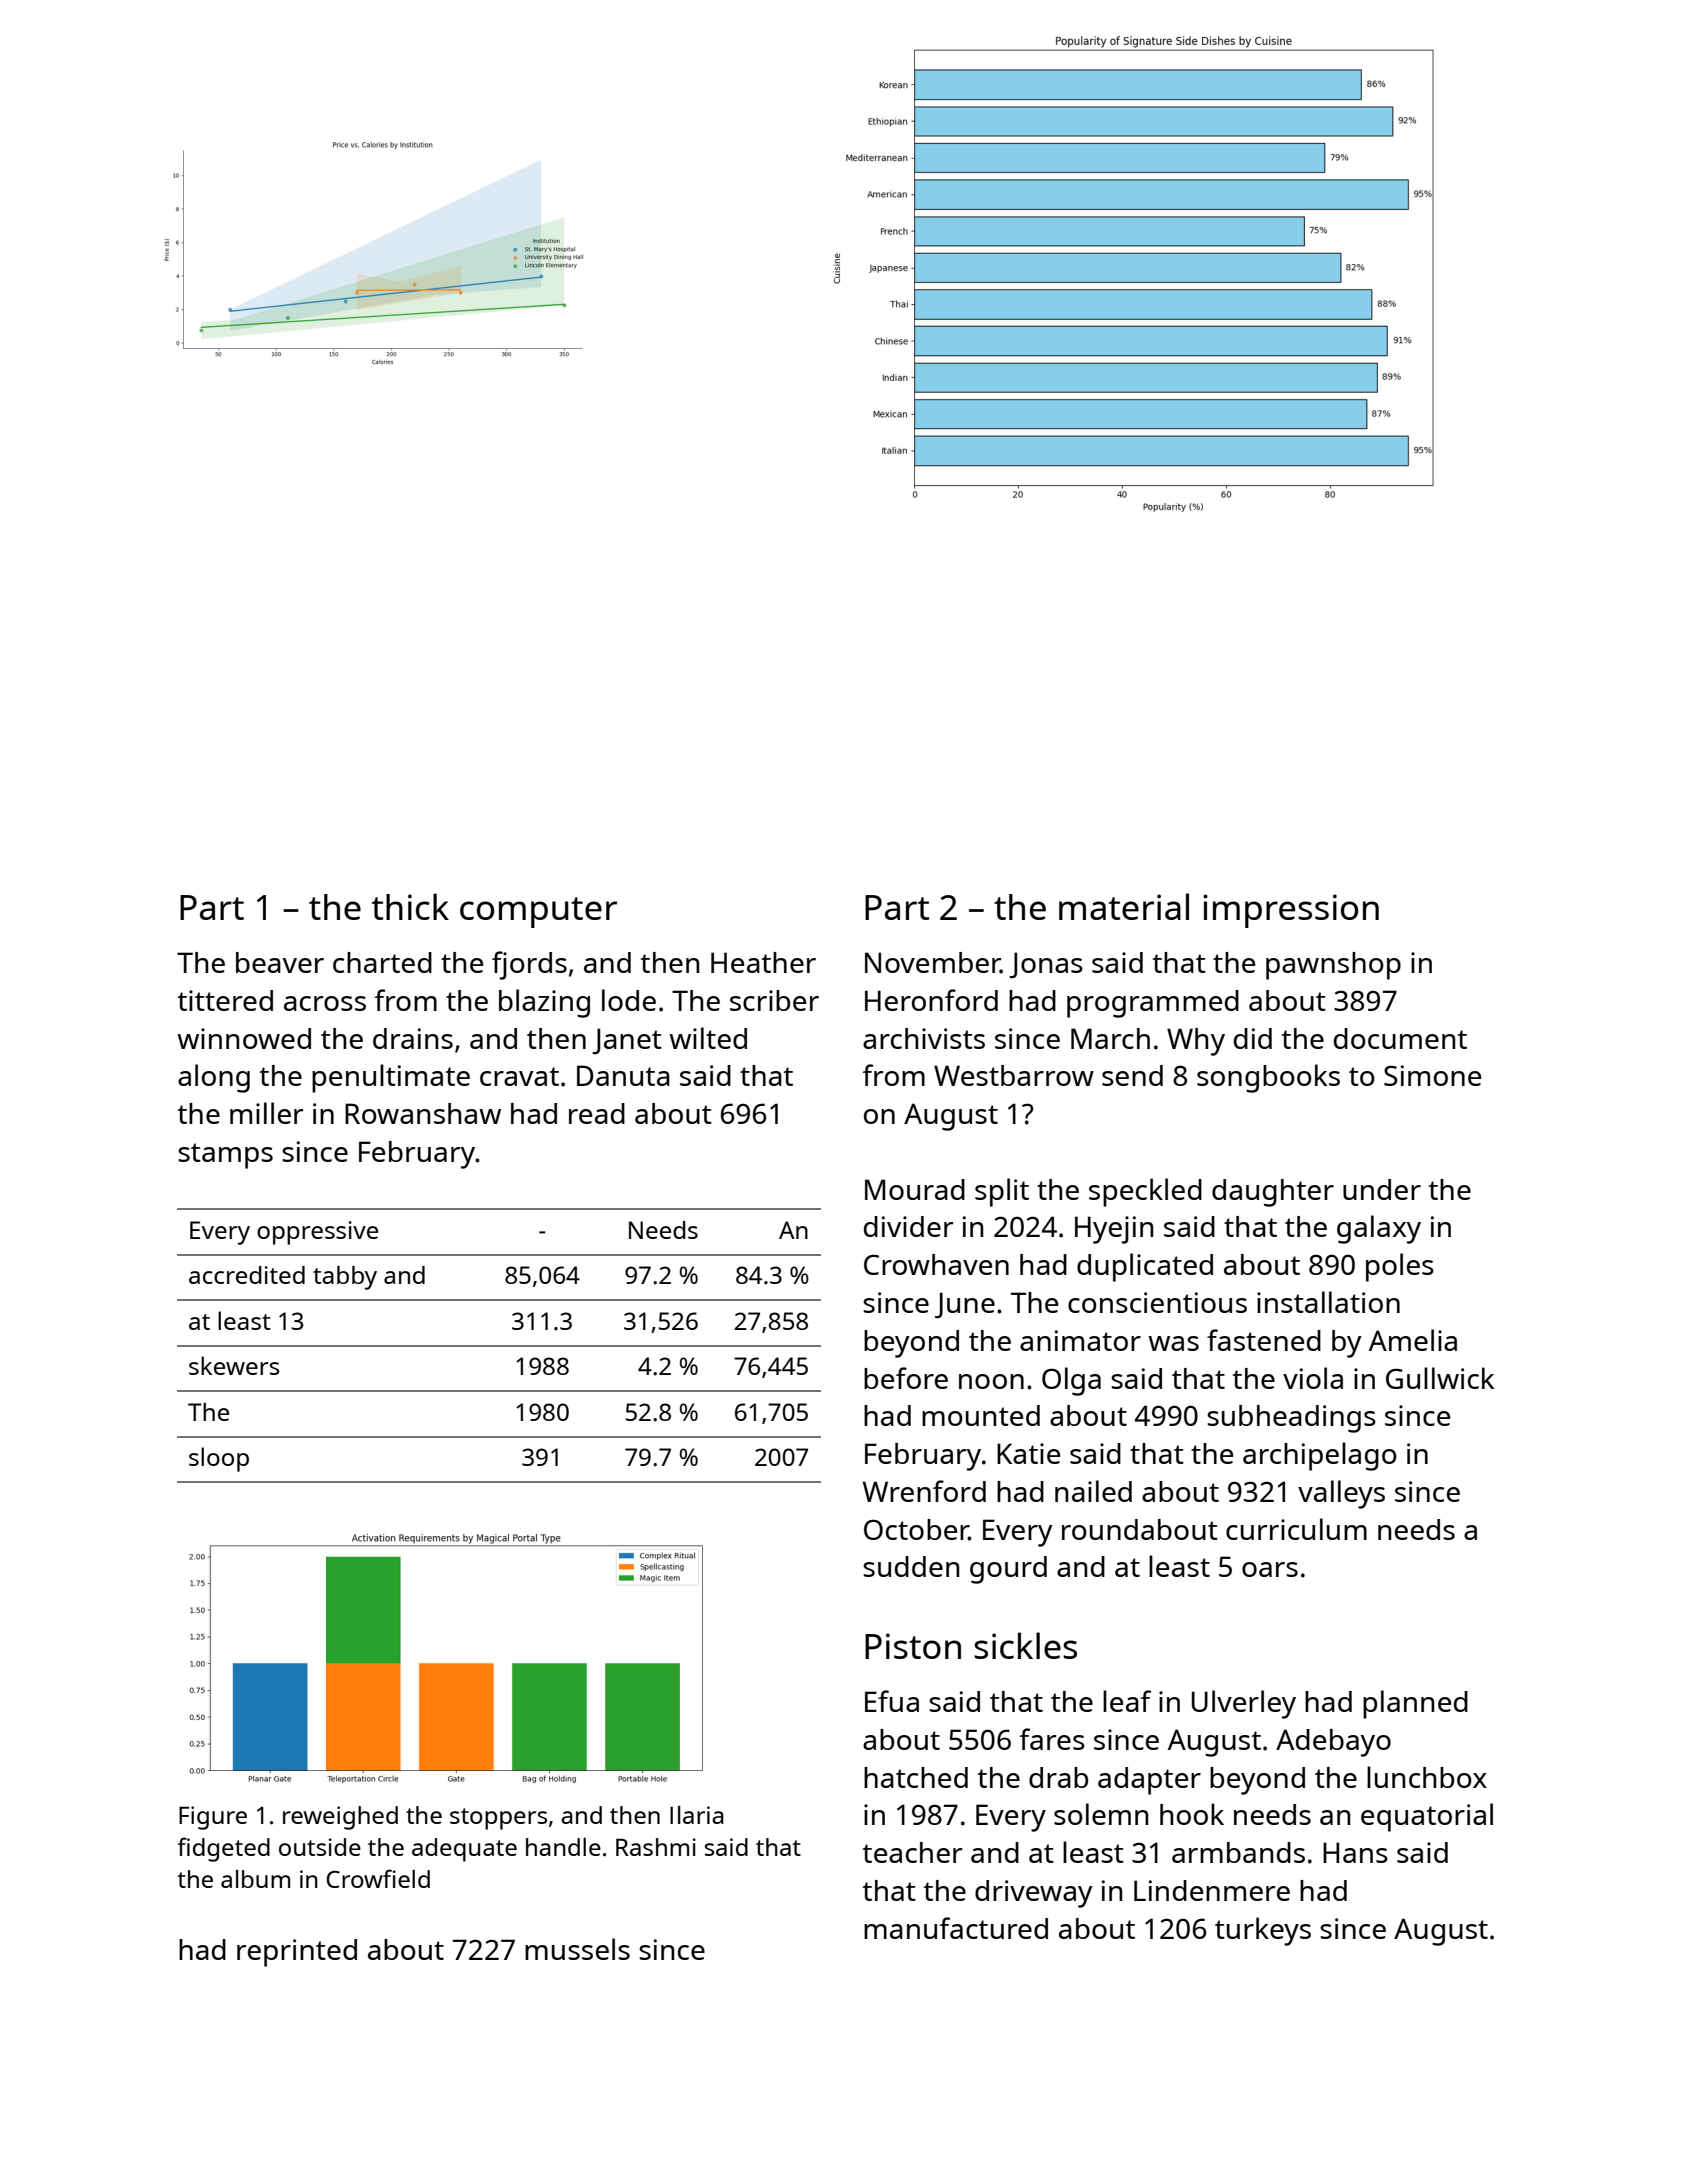 This screenshot has height=2178, width=1683. What do you see at coordinates (956, 1928) in the screenshot?
I see `manufactured` at bounding box center [956, 1928].
